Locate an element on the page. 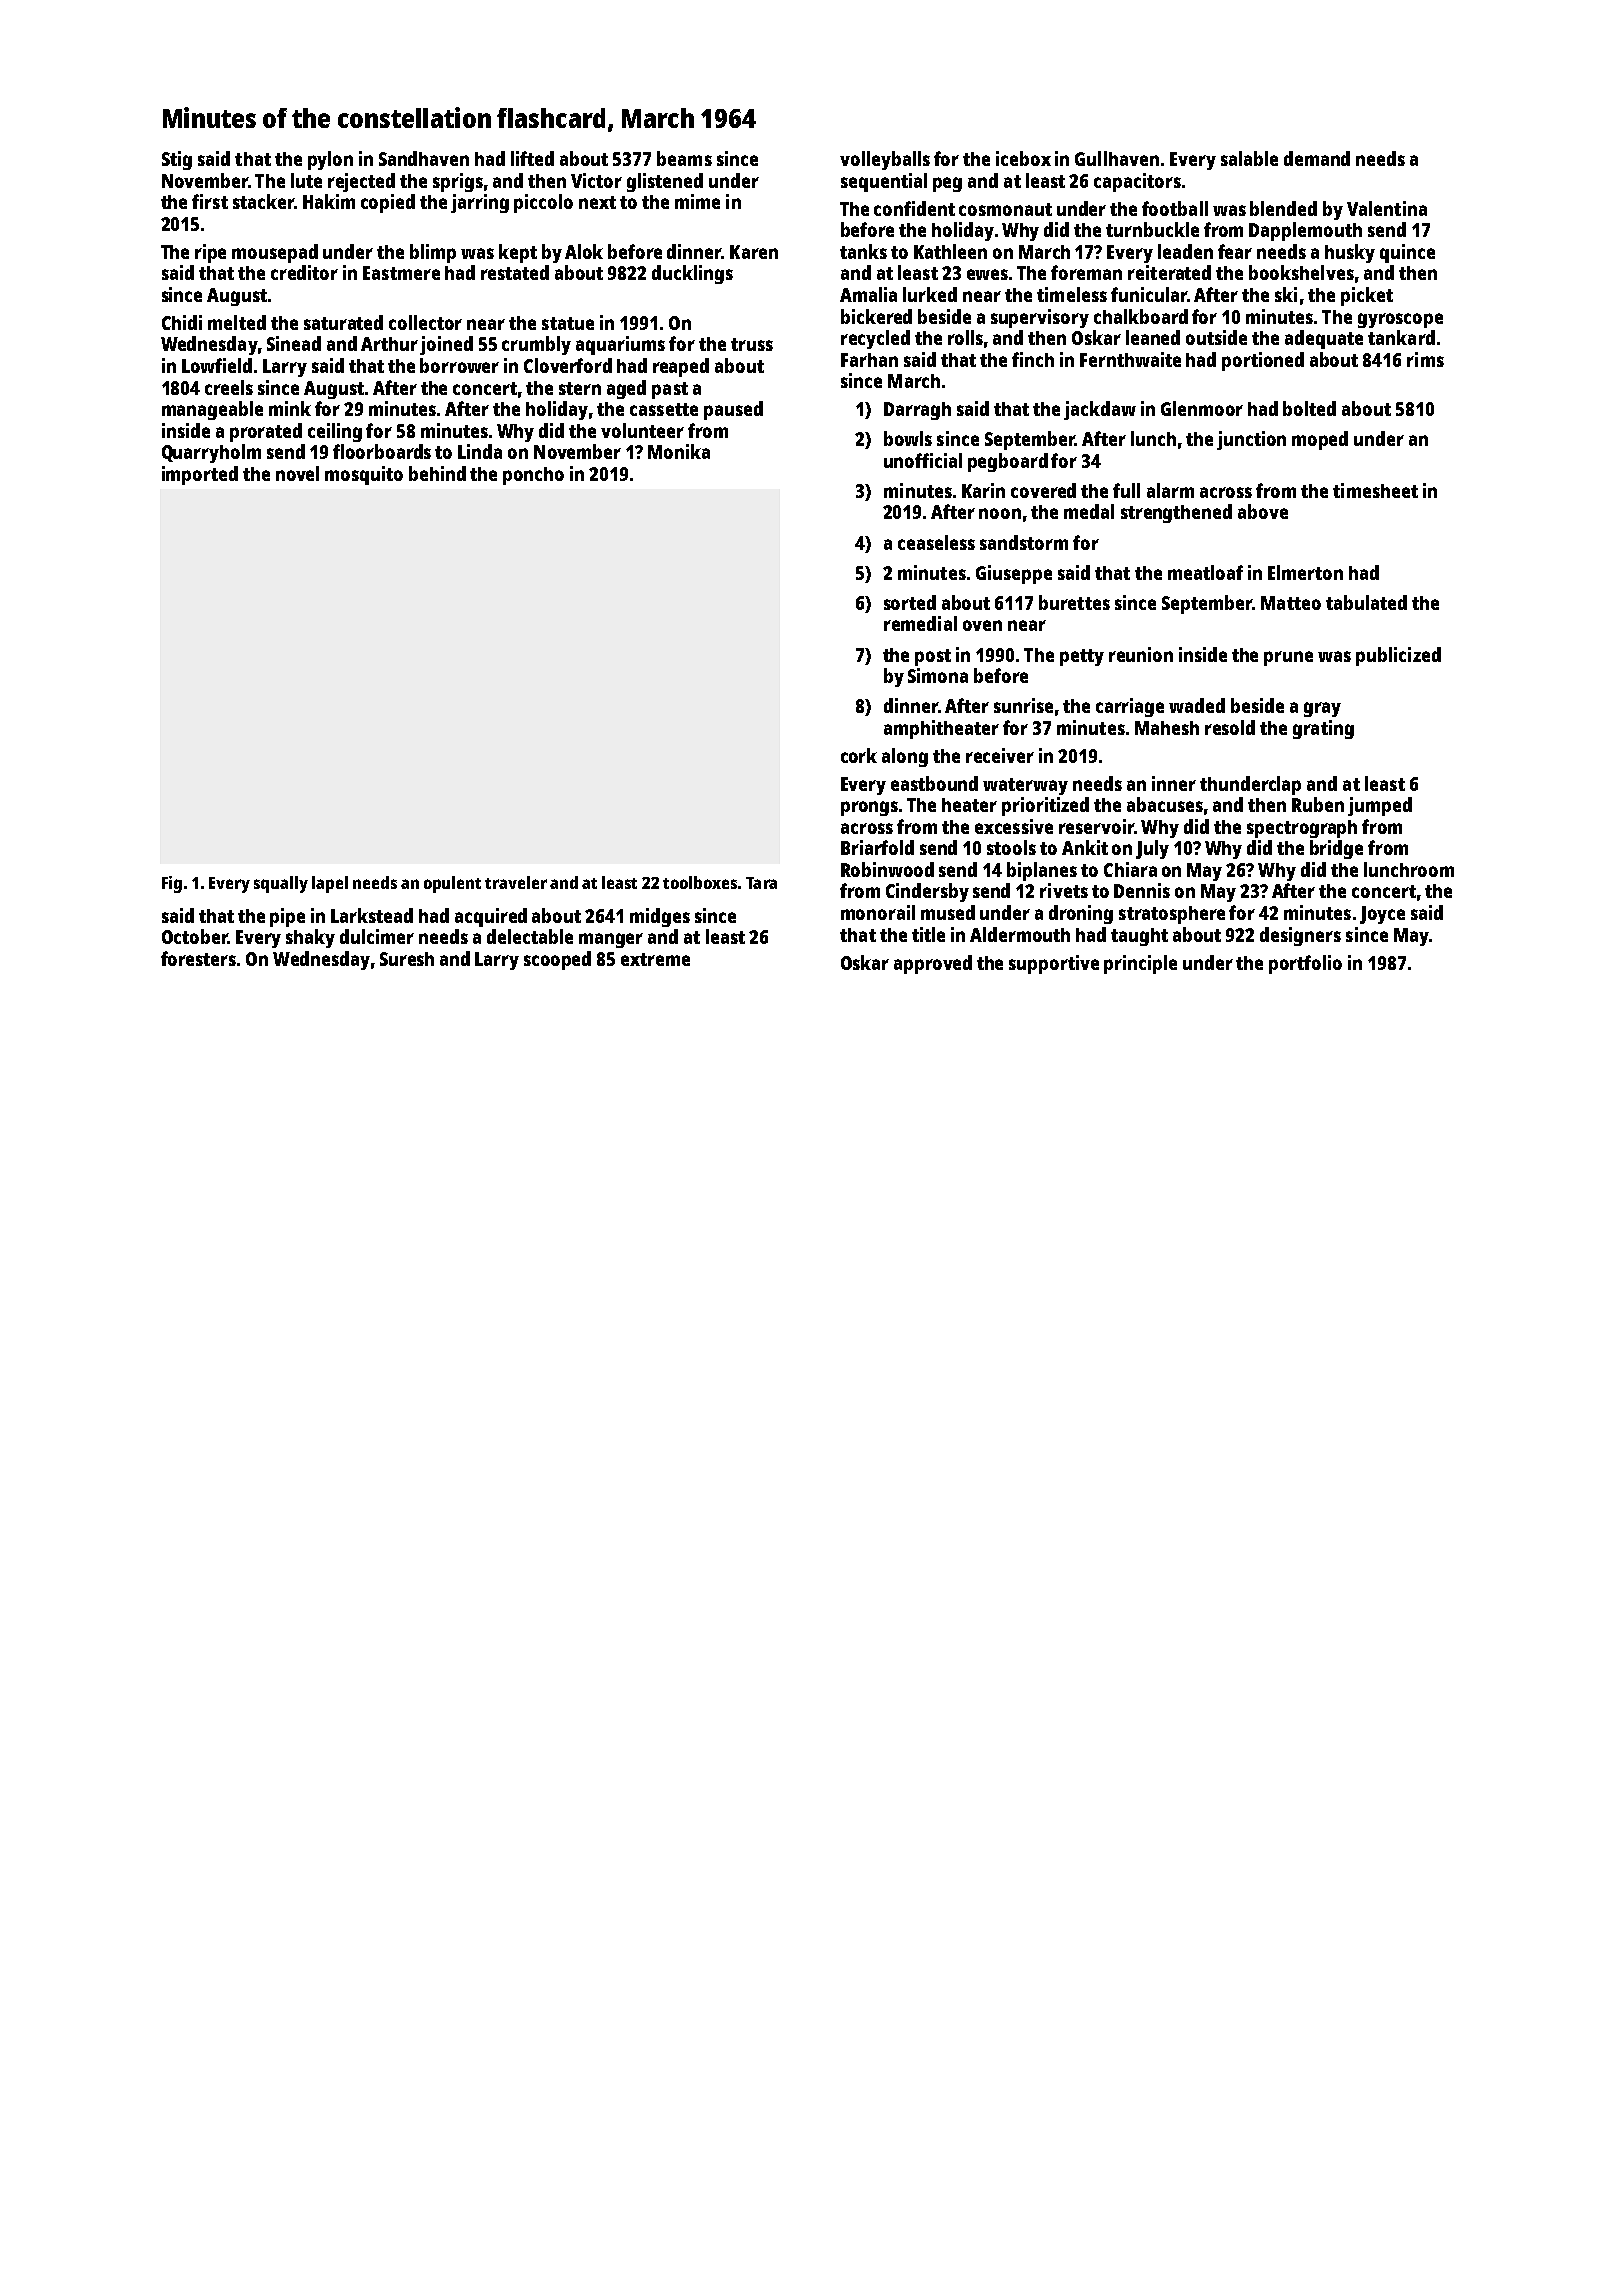 This page has width=1620, height=2292. Stig is located at coordinates (177, 160).
